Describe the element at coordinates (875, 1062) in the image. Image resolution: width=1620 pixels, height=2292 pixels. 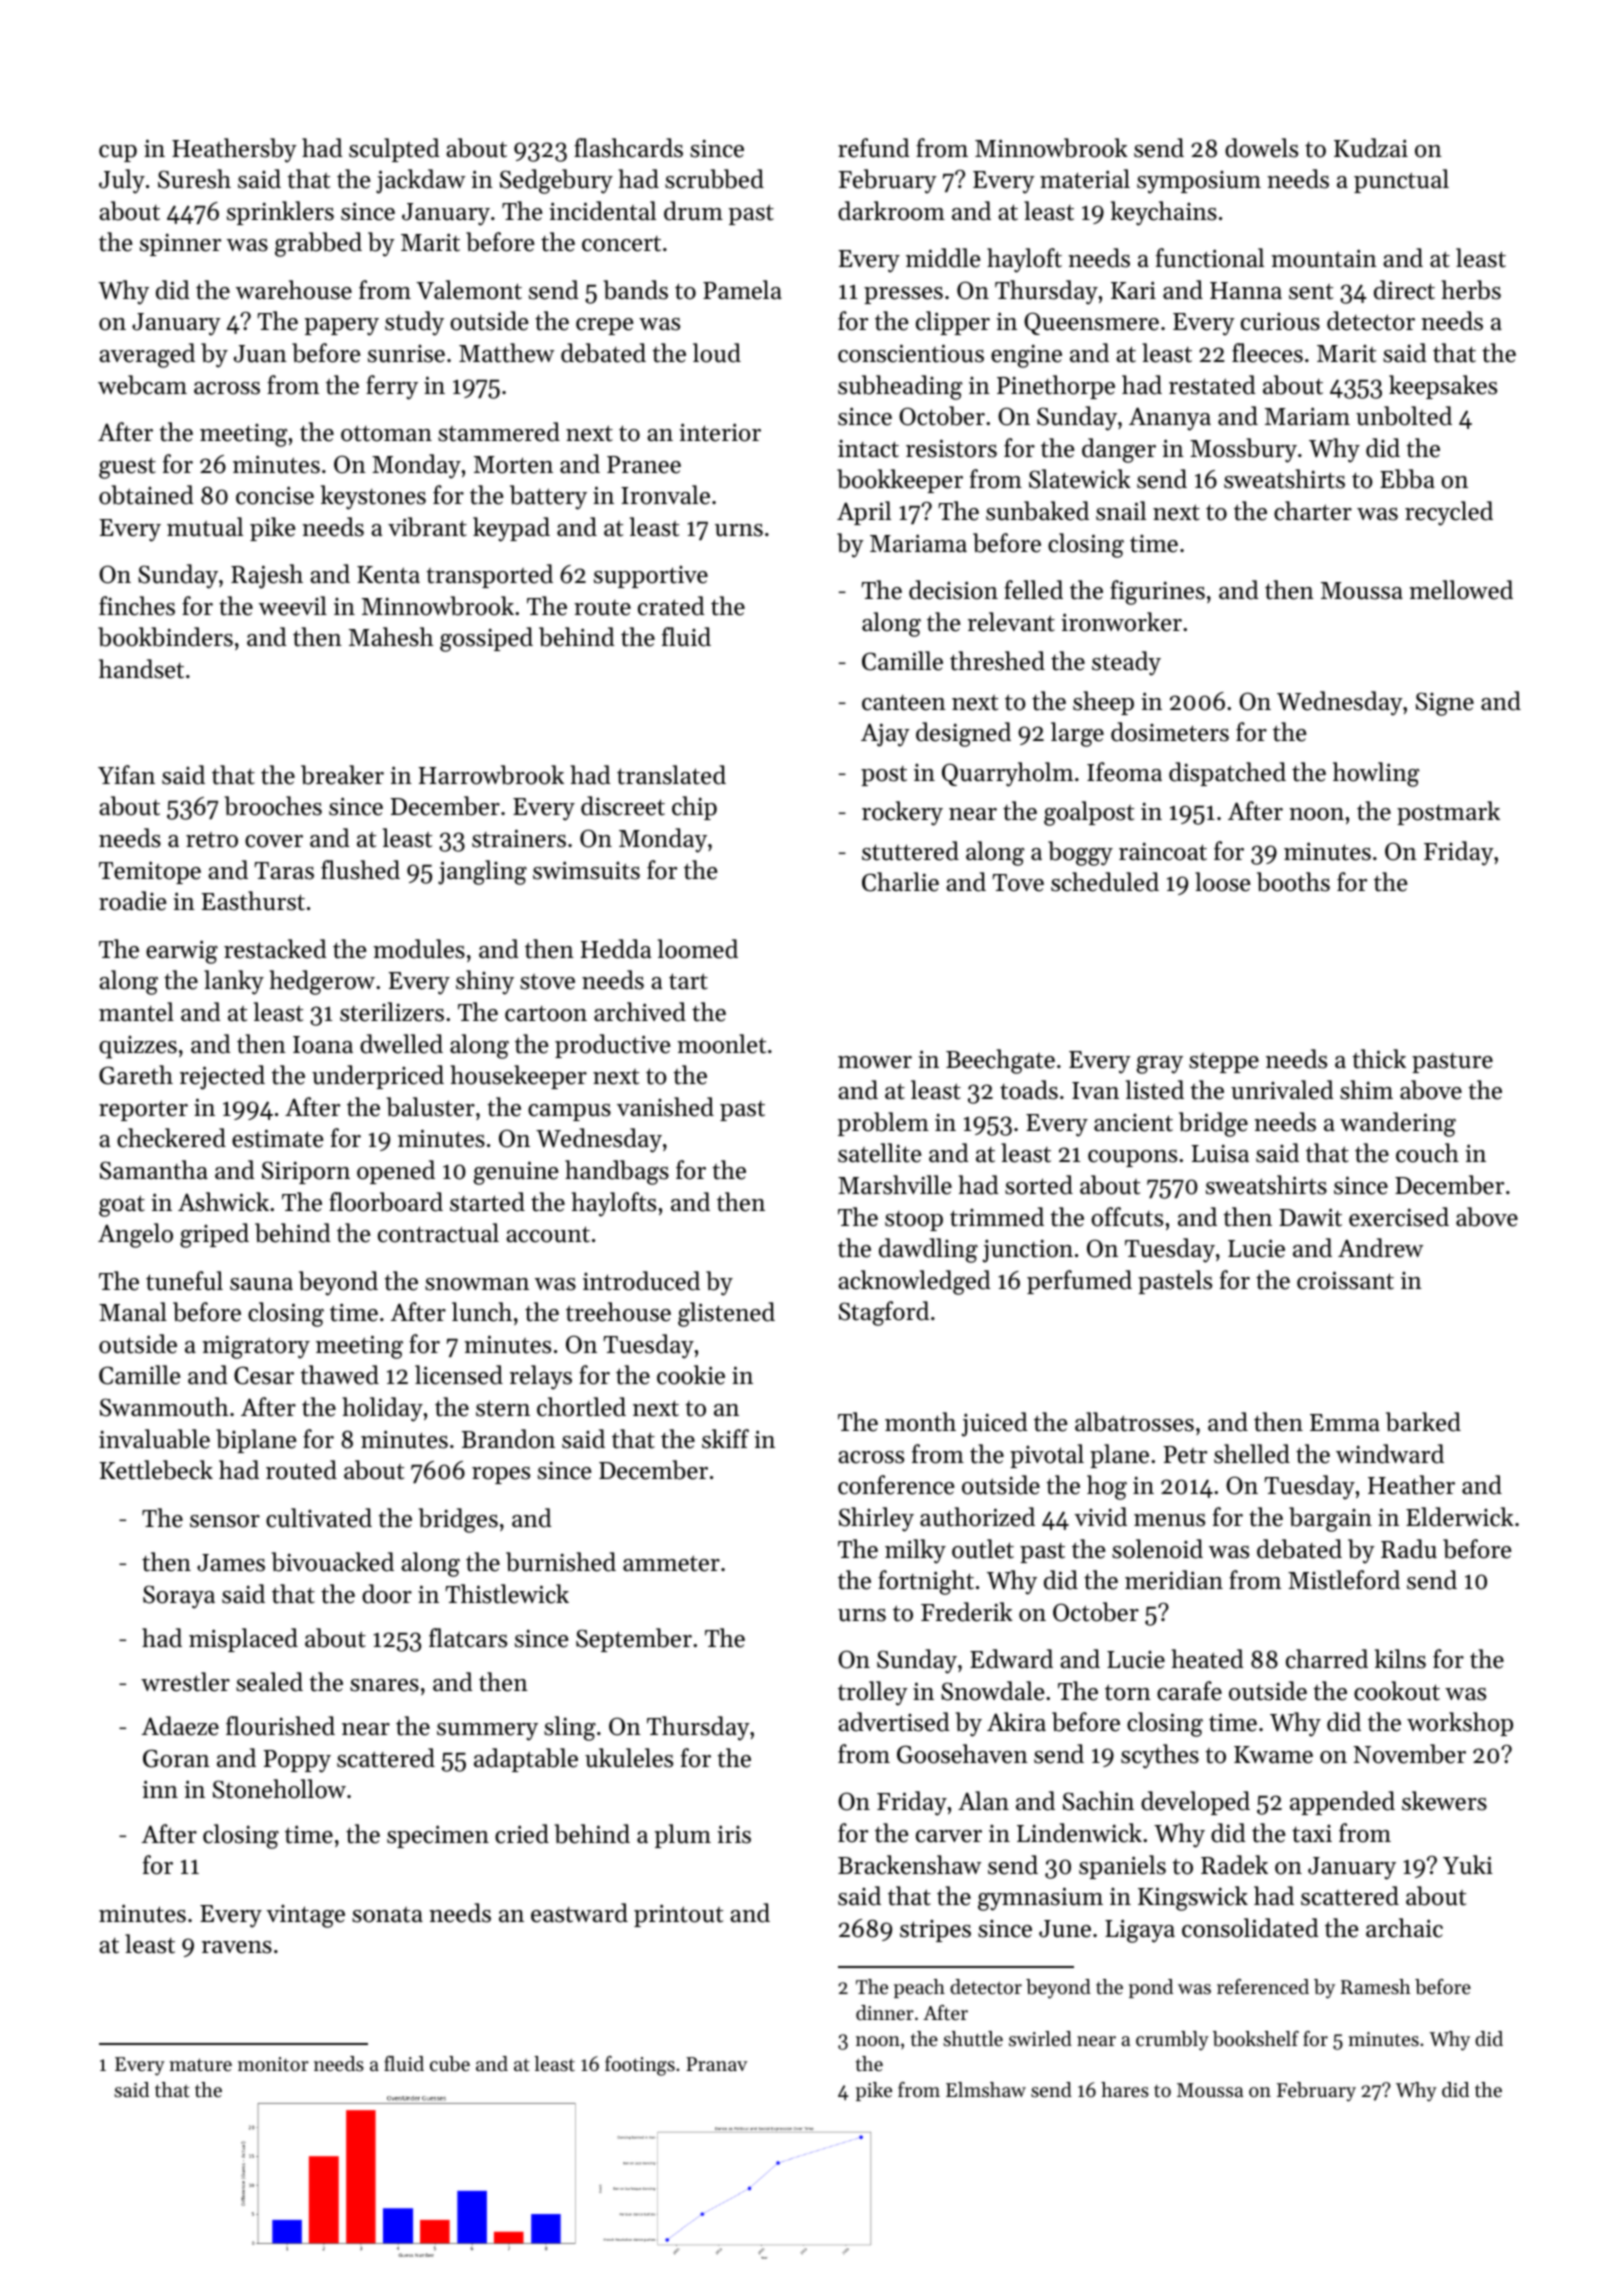
I see `mower` at that location.
